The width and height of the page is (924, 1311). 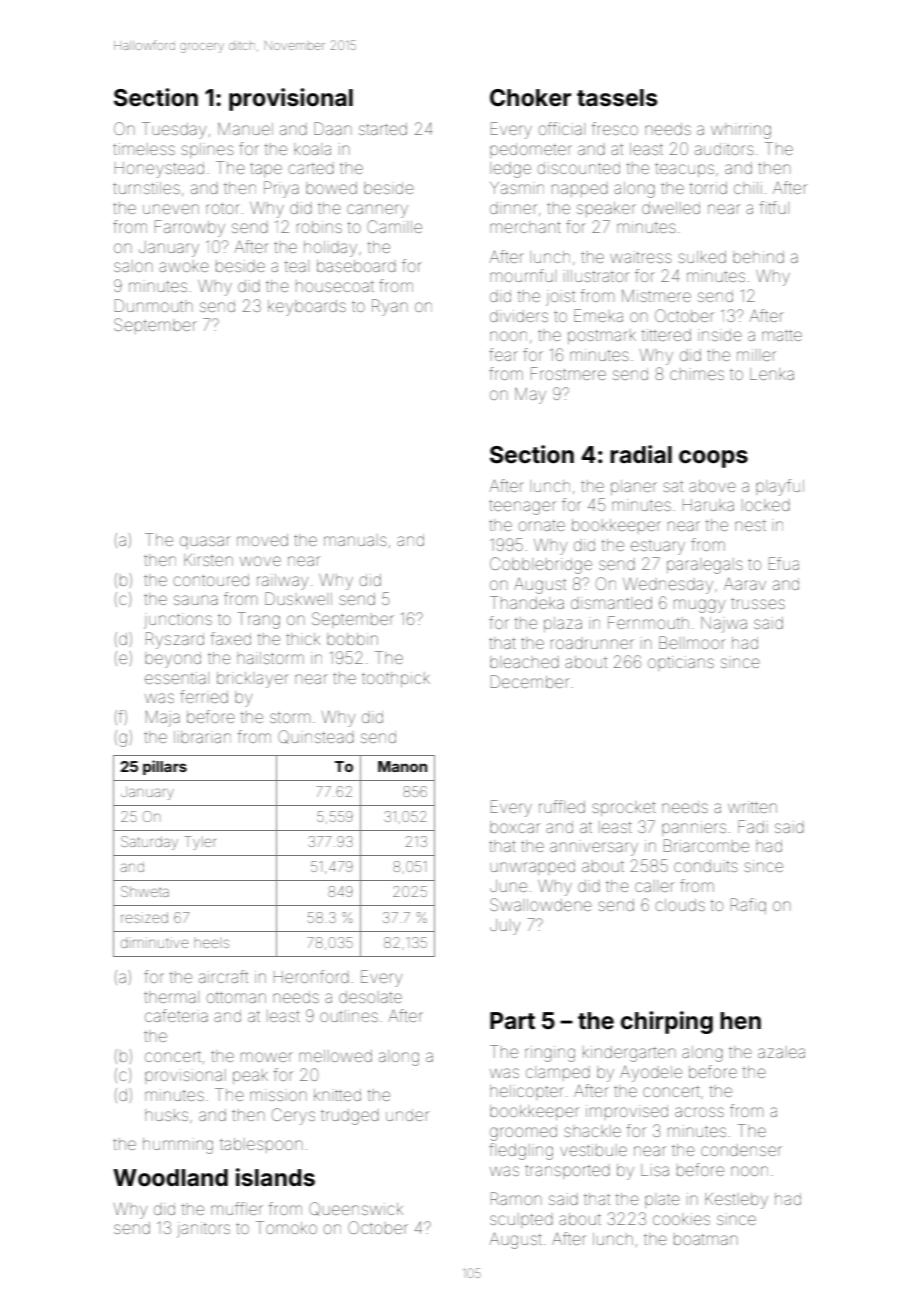 I want to click on sprocket, so click(x=624, y=808).
